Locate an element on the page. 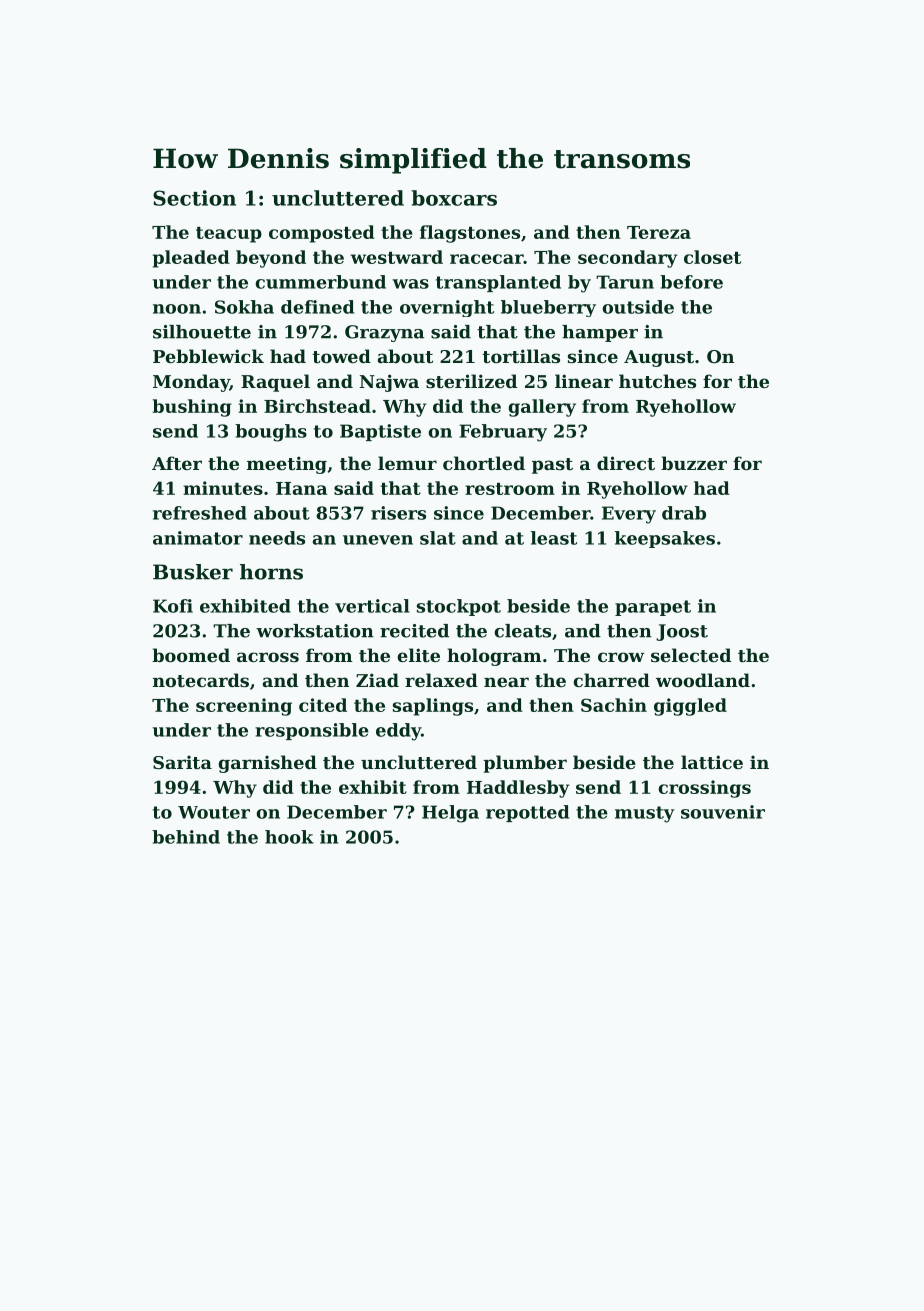 This document has height=1311, width=924. behind is located at coordinates (186, 837).
